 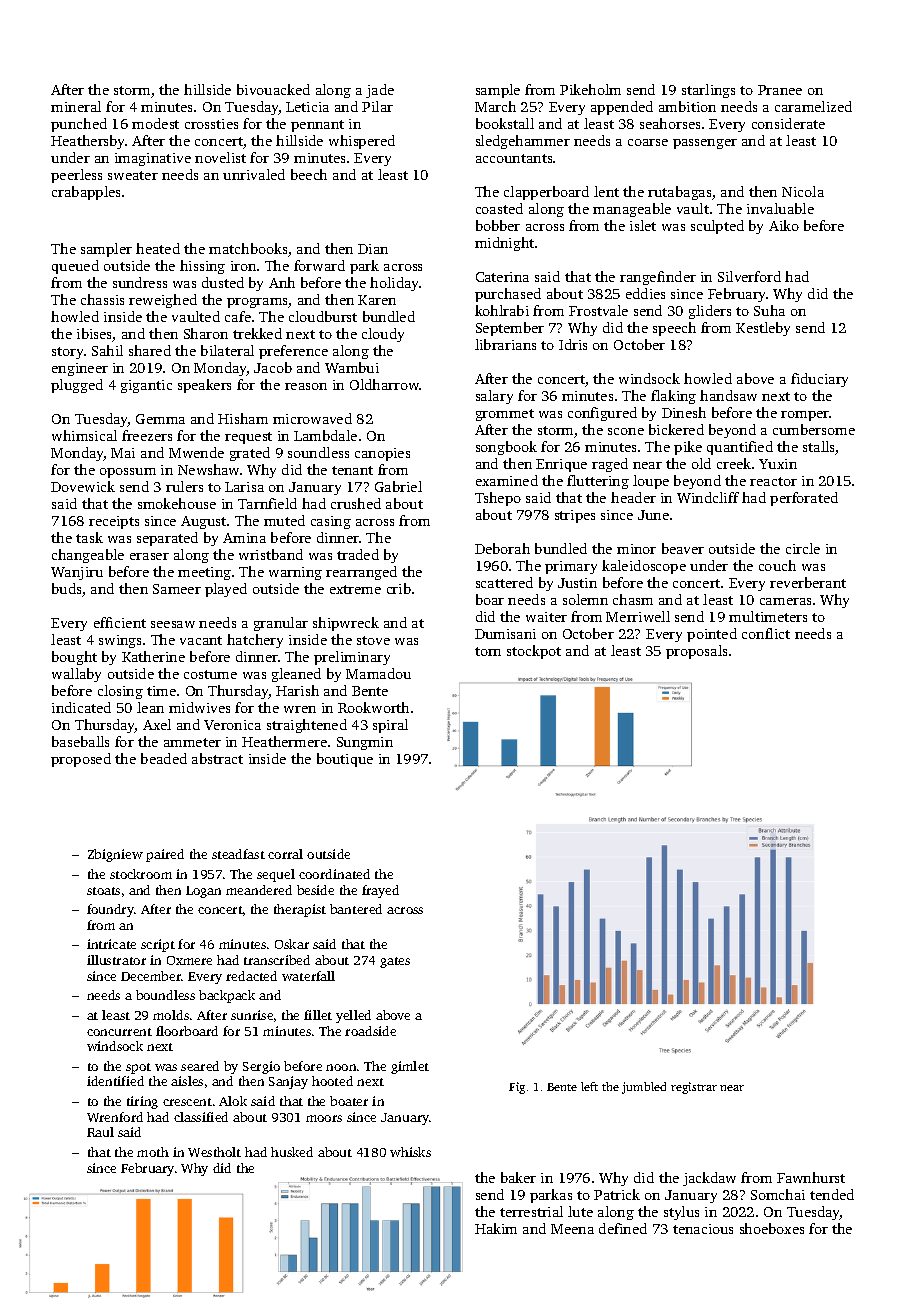 I want to click on bought, so click(x=74, y=658).
